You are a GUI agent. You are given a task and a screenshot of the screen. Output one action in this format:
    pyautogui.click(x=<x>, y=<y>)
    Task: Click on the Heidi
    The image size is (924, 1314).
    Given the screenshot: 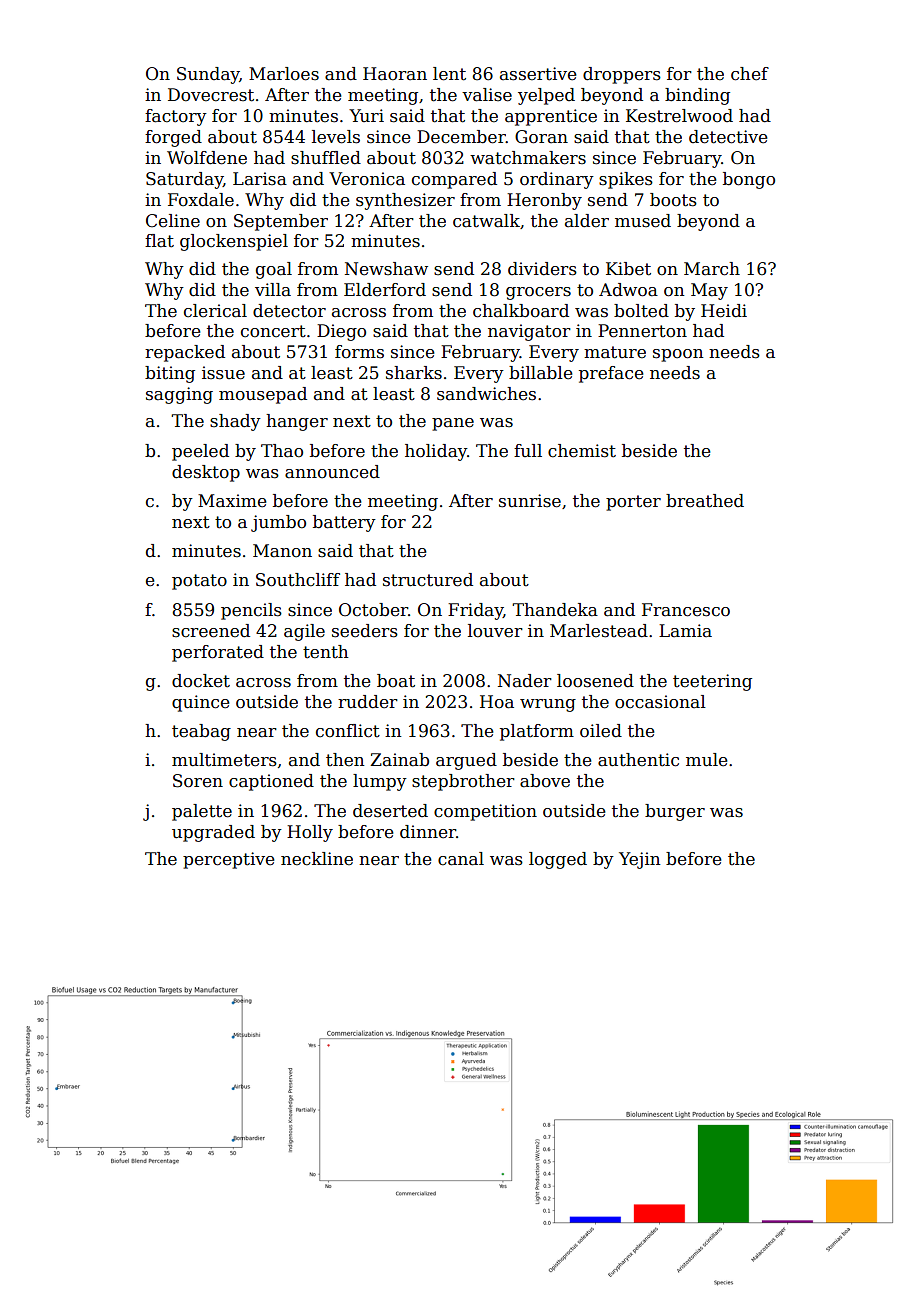 What is the action you would take?
    pyautogui.click(x=724, y=311)
